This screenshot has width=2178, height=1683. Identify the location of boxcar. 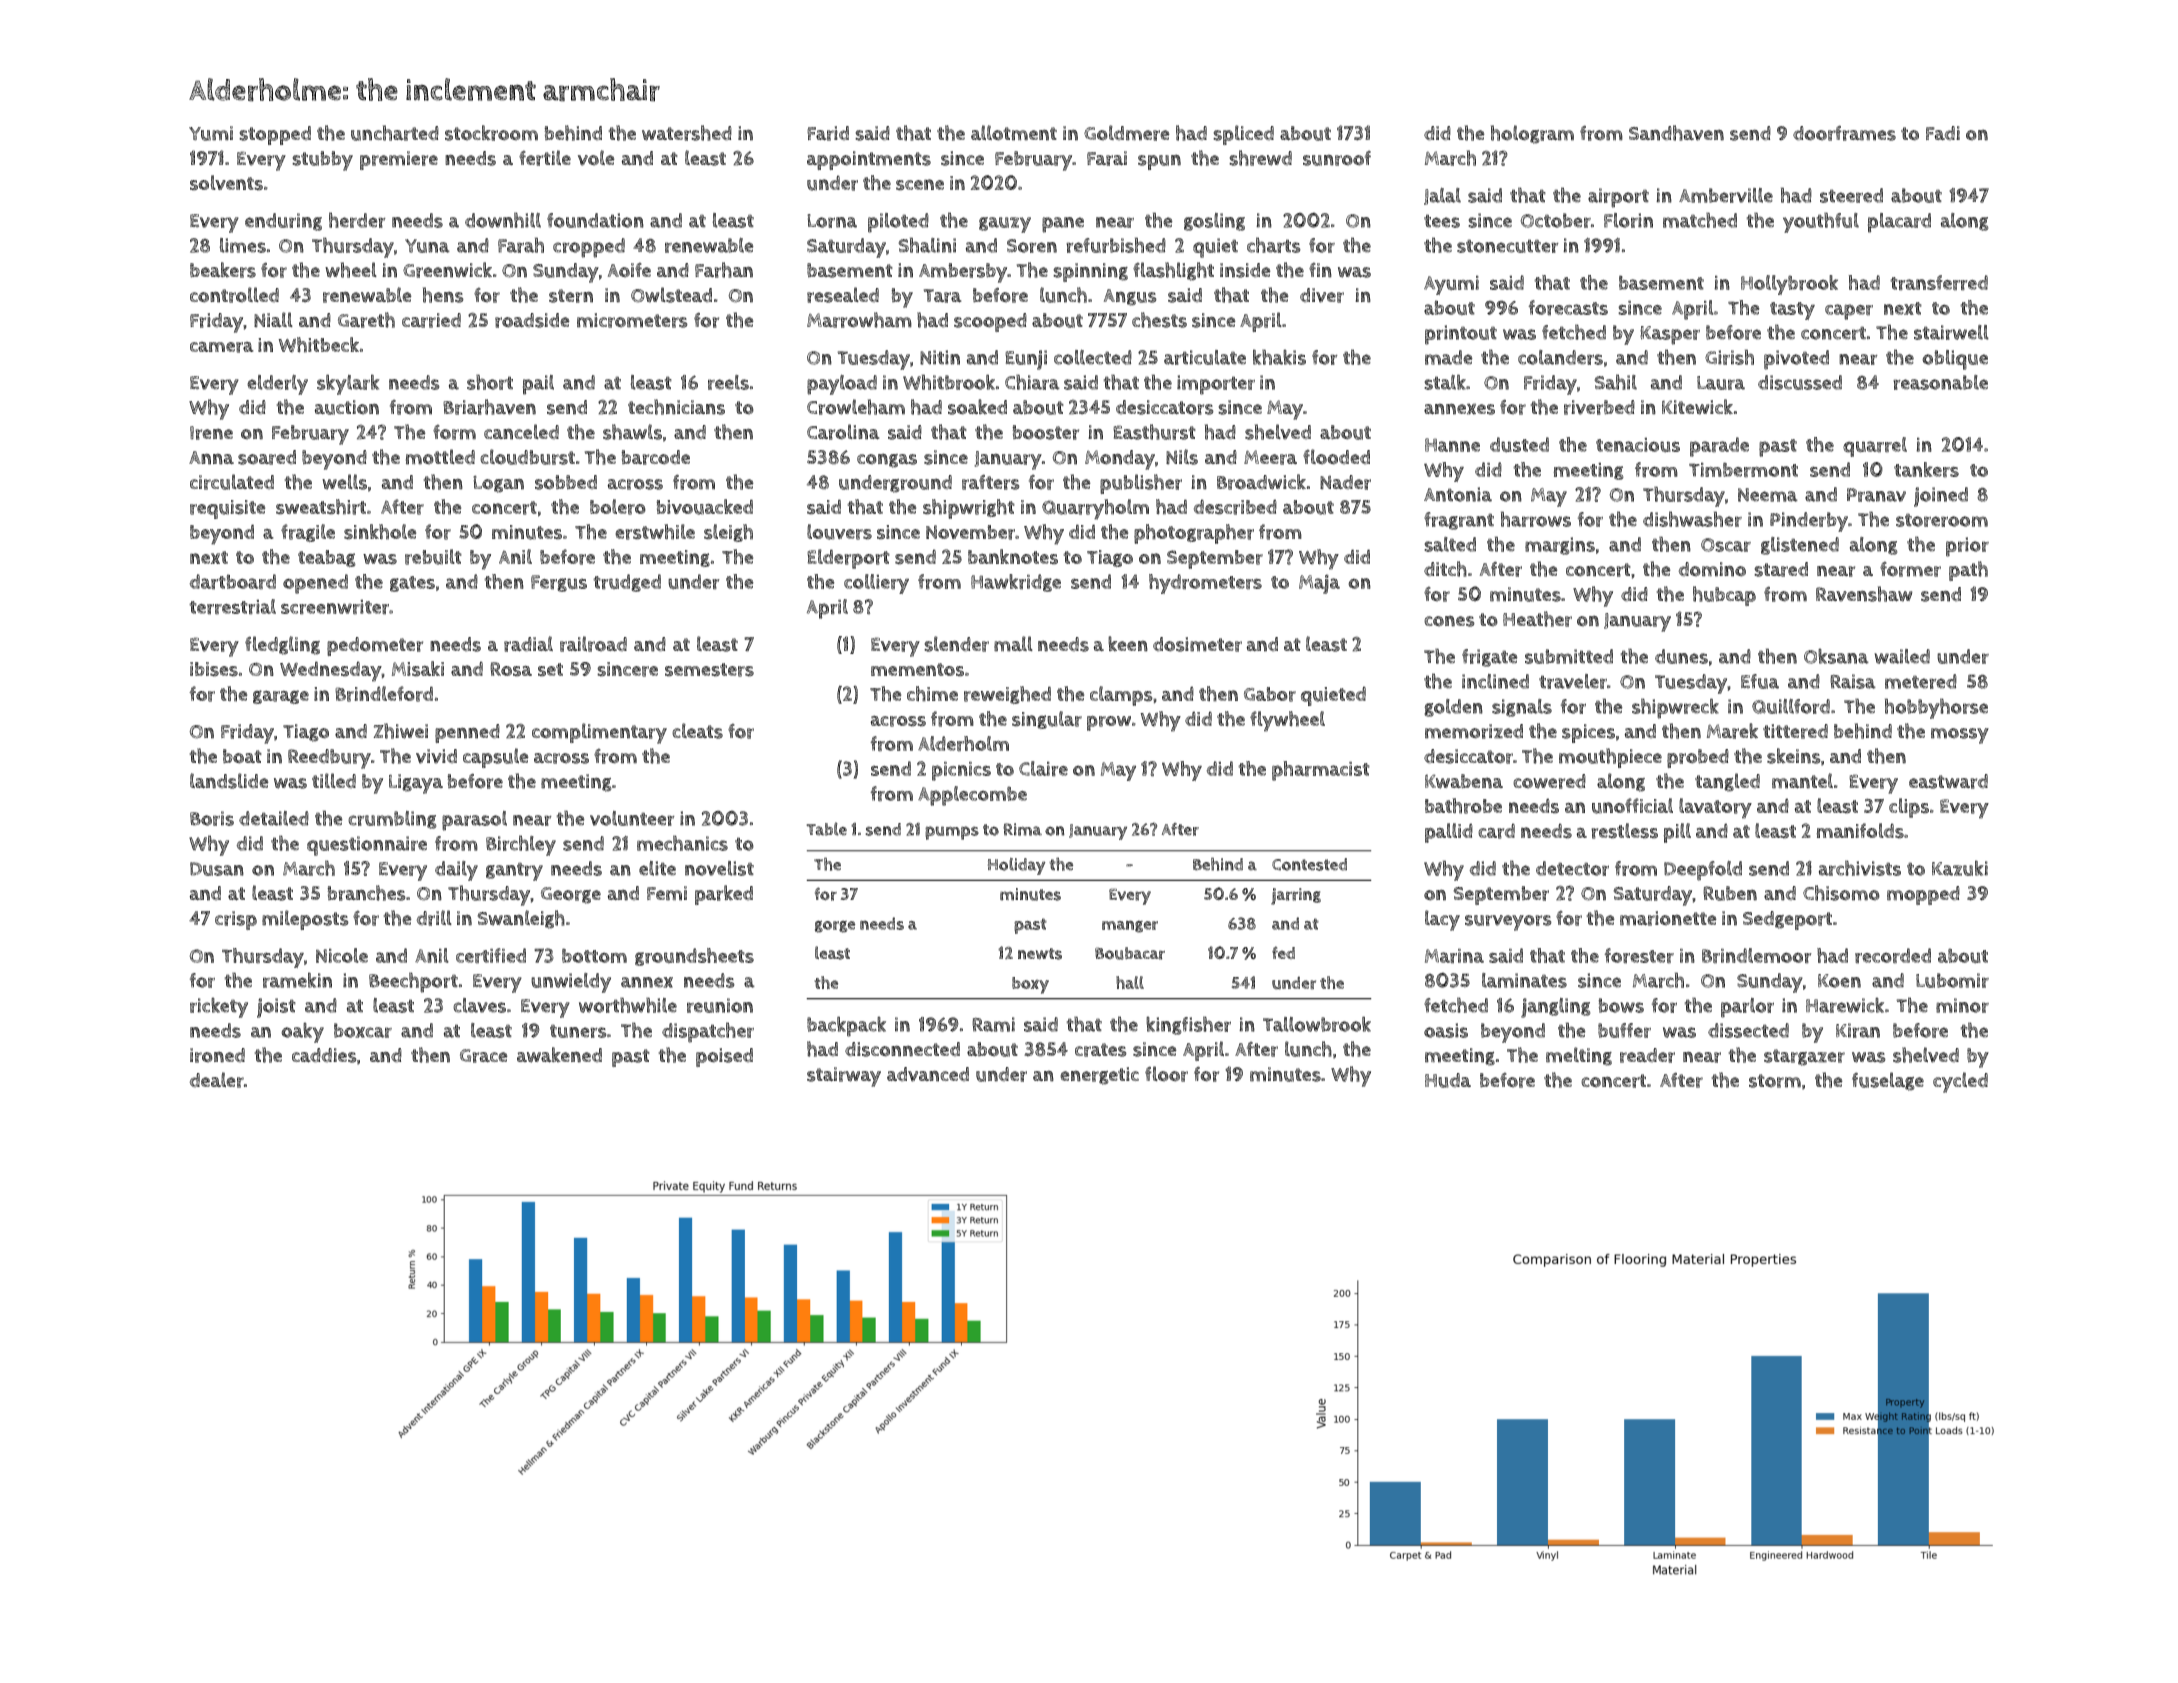
(363, 1030).
